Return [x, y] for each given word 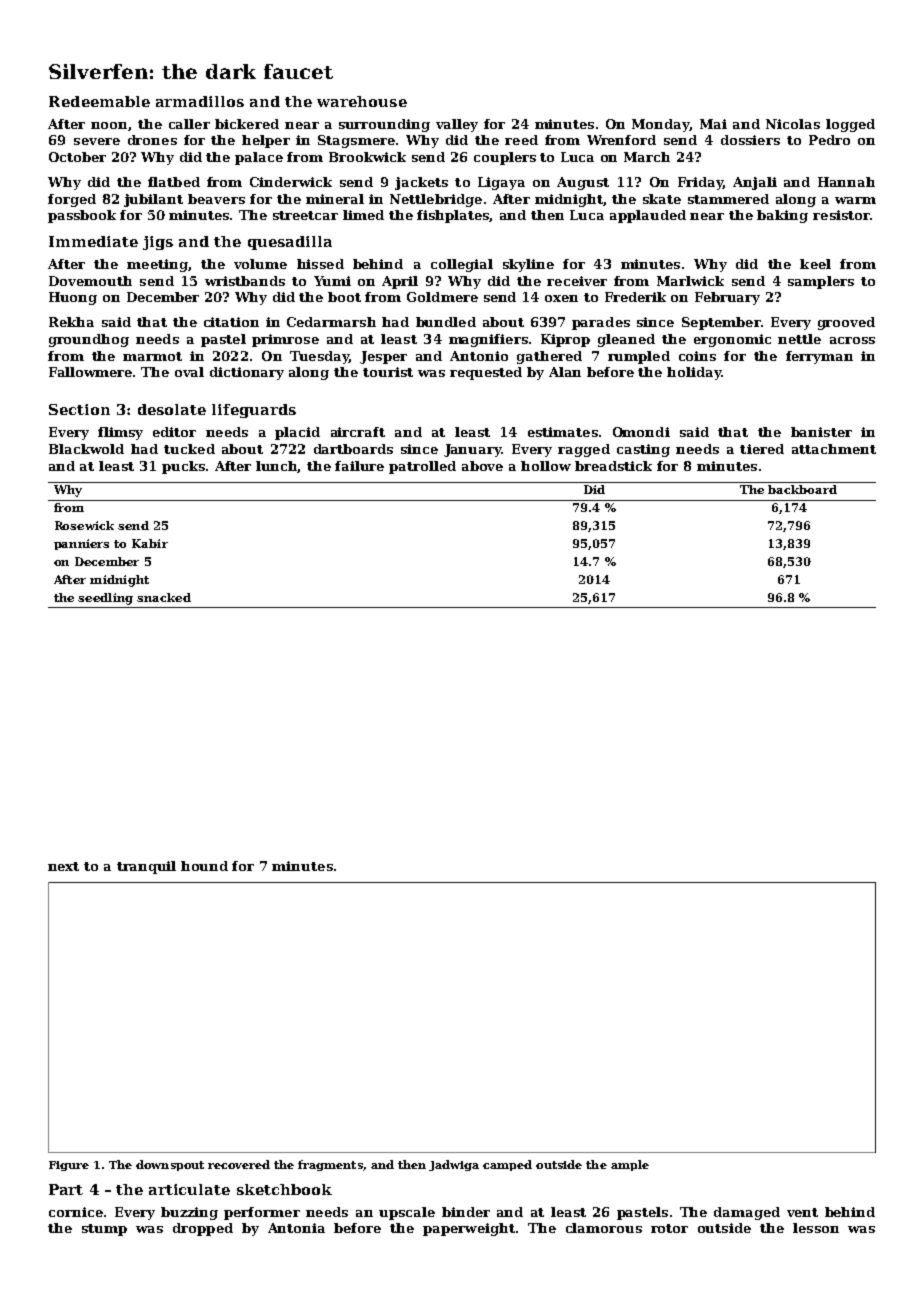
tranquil [146, 867]
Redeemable [99, 101]
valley [457, 125]
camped [507, 1165]
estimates [563, 432]
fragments [330, 1165]
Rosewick [84, 525]
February [727, 298]
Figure [69, 1166]
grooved [846, 323]
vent [802, 1212]
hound [204, 866]
